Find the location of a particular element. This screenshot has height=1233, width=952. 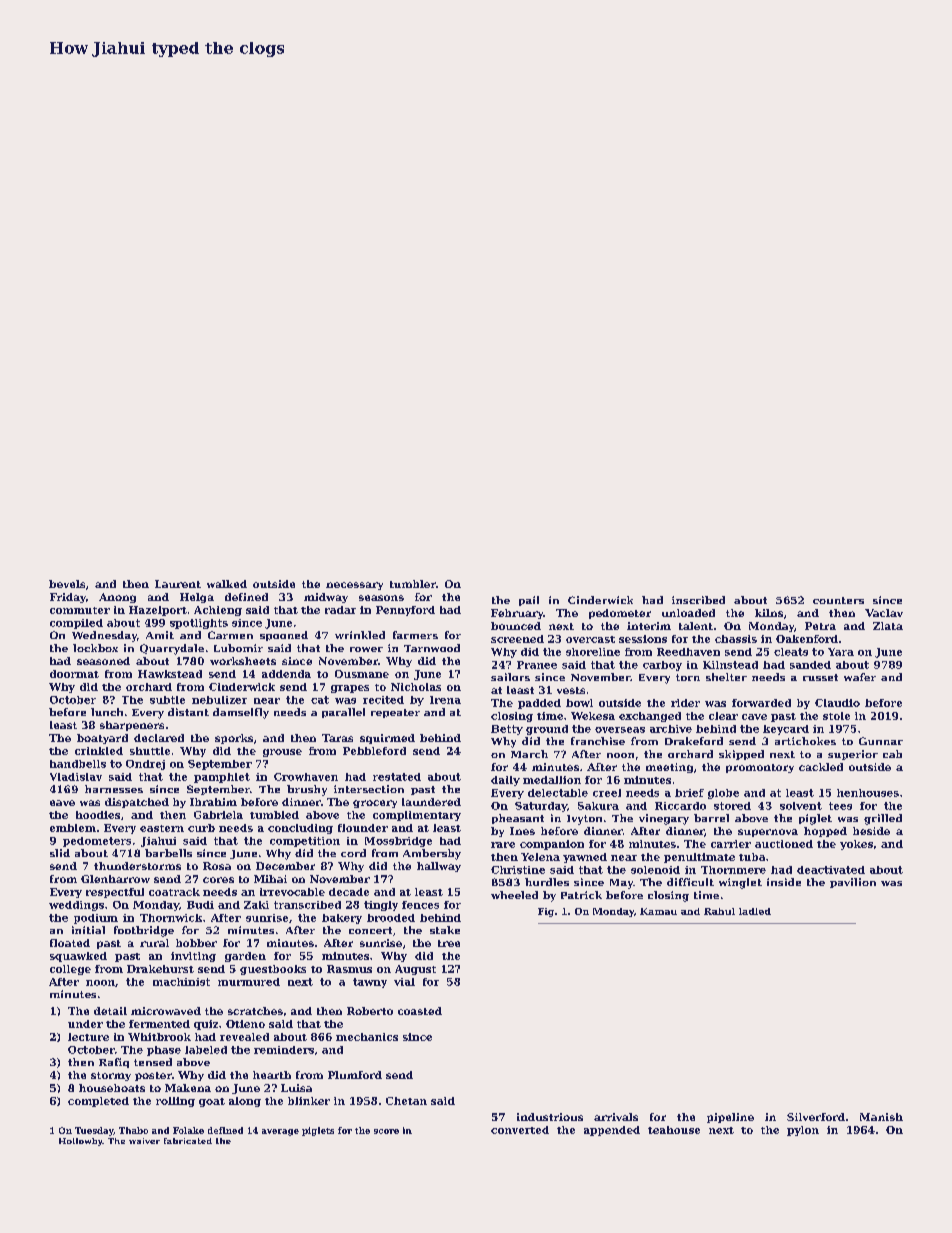

pamphlet is located at coordinates (222, 778).
